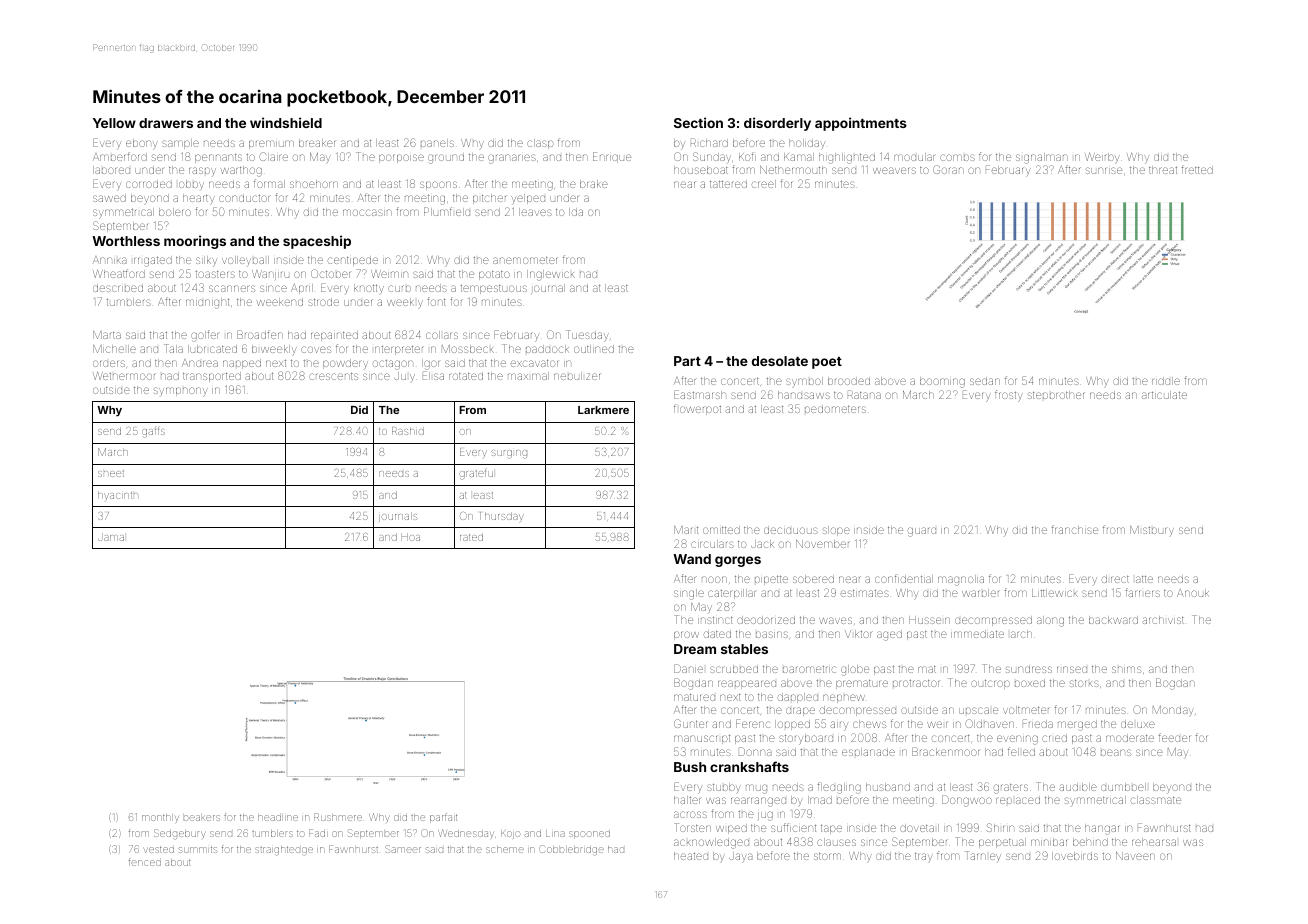  Describe the element at coordinates (594, 184) in the screenshot. I see `brake` at that location.
